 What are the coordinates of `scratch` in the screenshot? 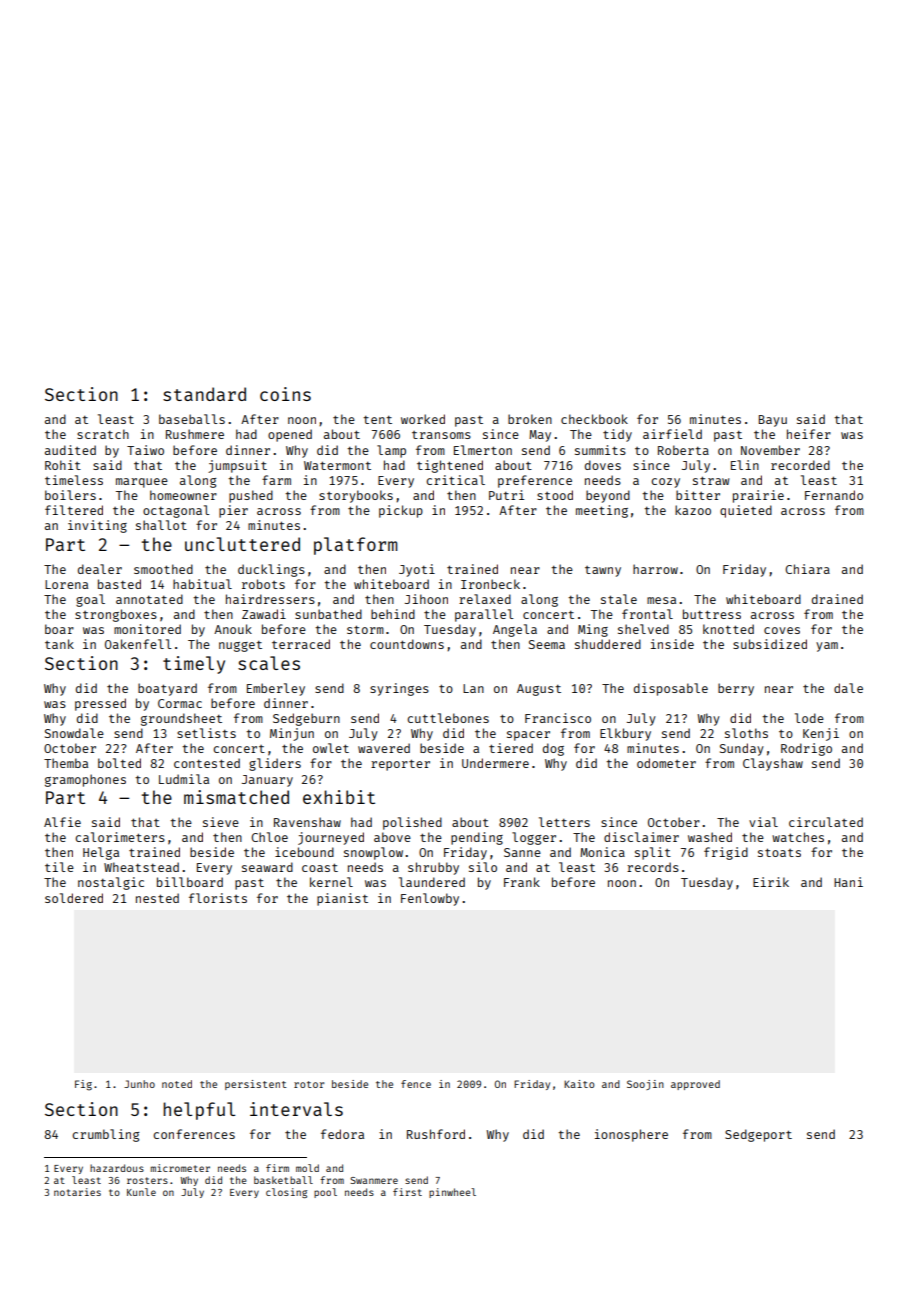 It's located at (103, 434).
